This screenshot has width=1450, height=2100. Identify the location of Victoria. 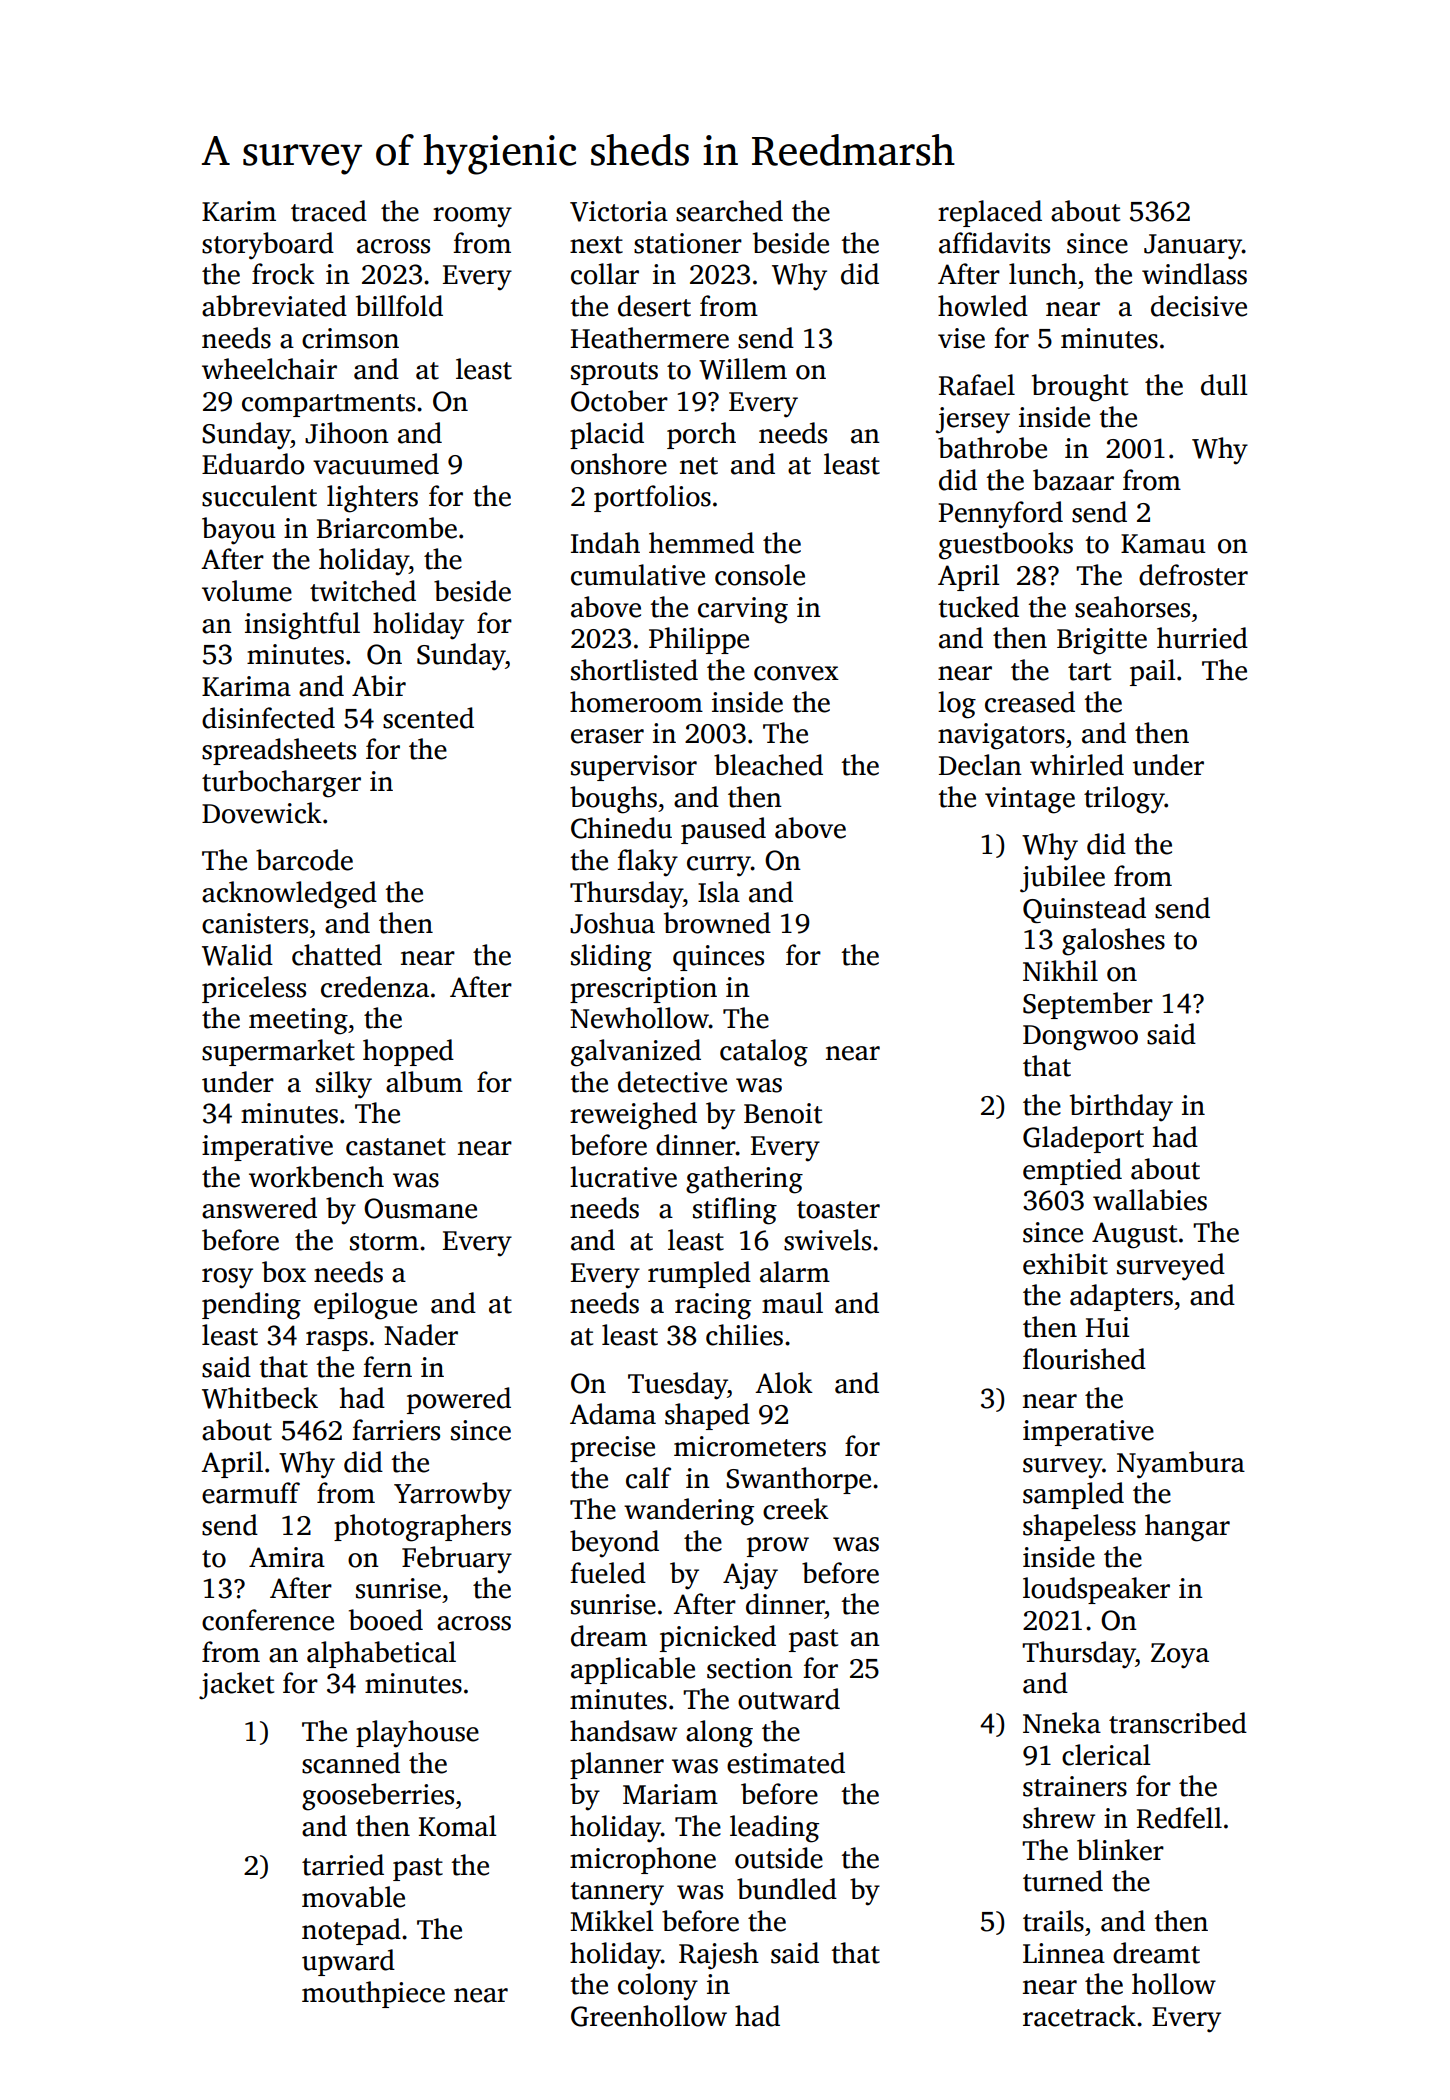
(619, 211).
